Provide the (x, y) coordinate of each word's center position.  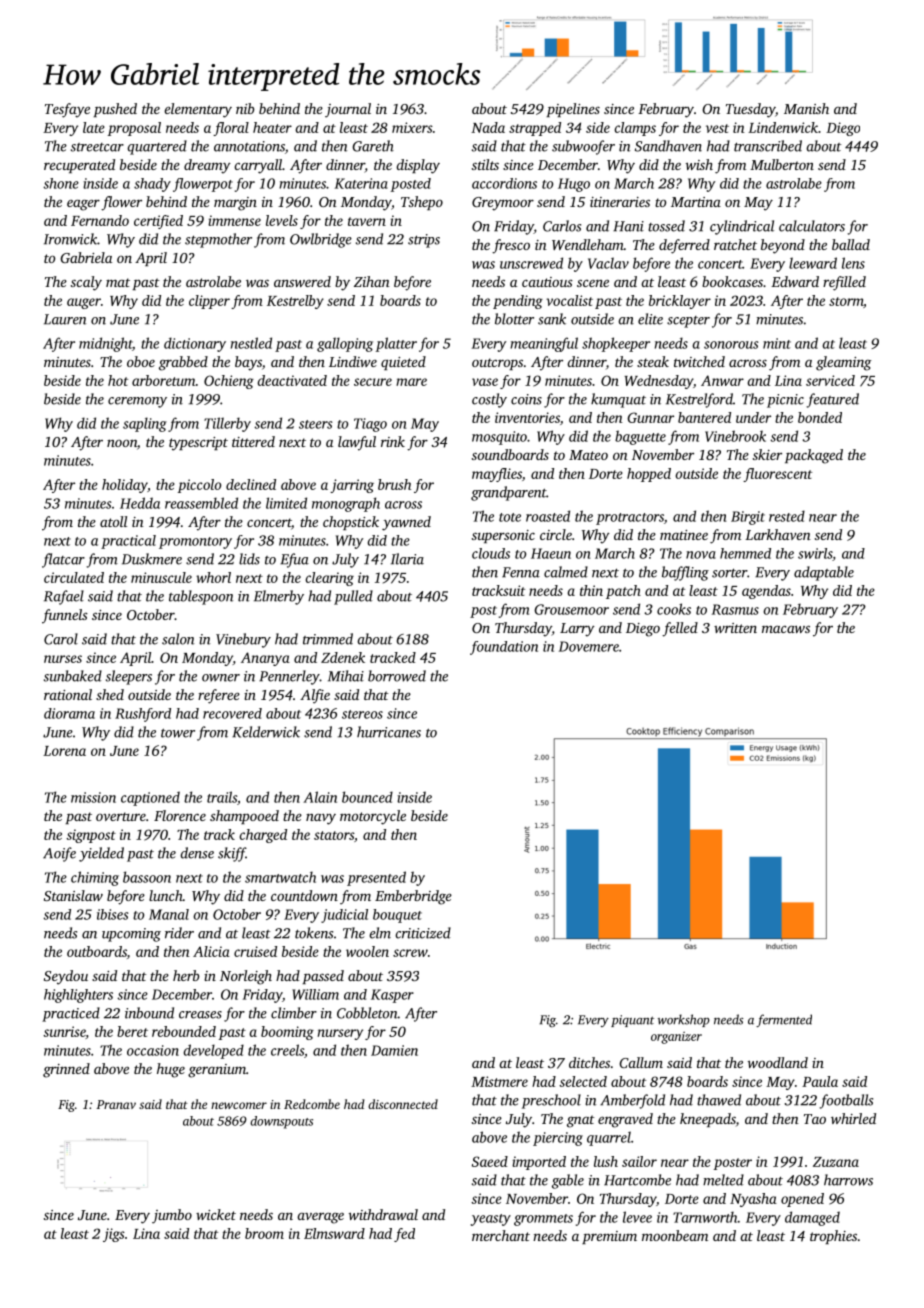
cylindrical (742, 227)
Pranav (116, 1104)
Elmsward (334, 1233)
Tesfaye (67, 110)
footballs (846, 1101)
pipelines (573, 110)
